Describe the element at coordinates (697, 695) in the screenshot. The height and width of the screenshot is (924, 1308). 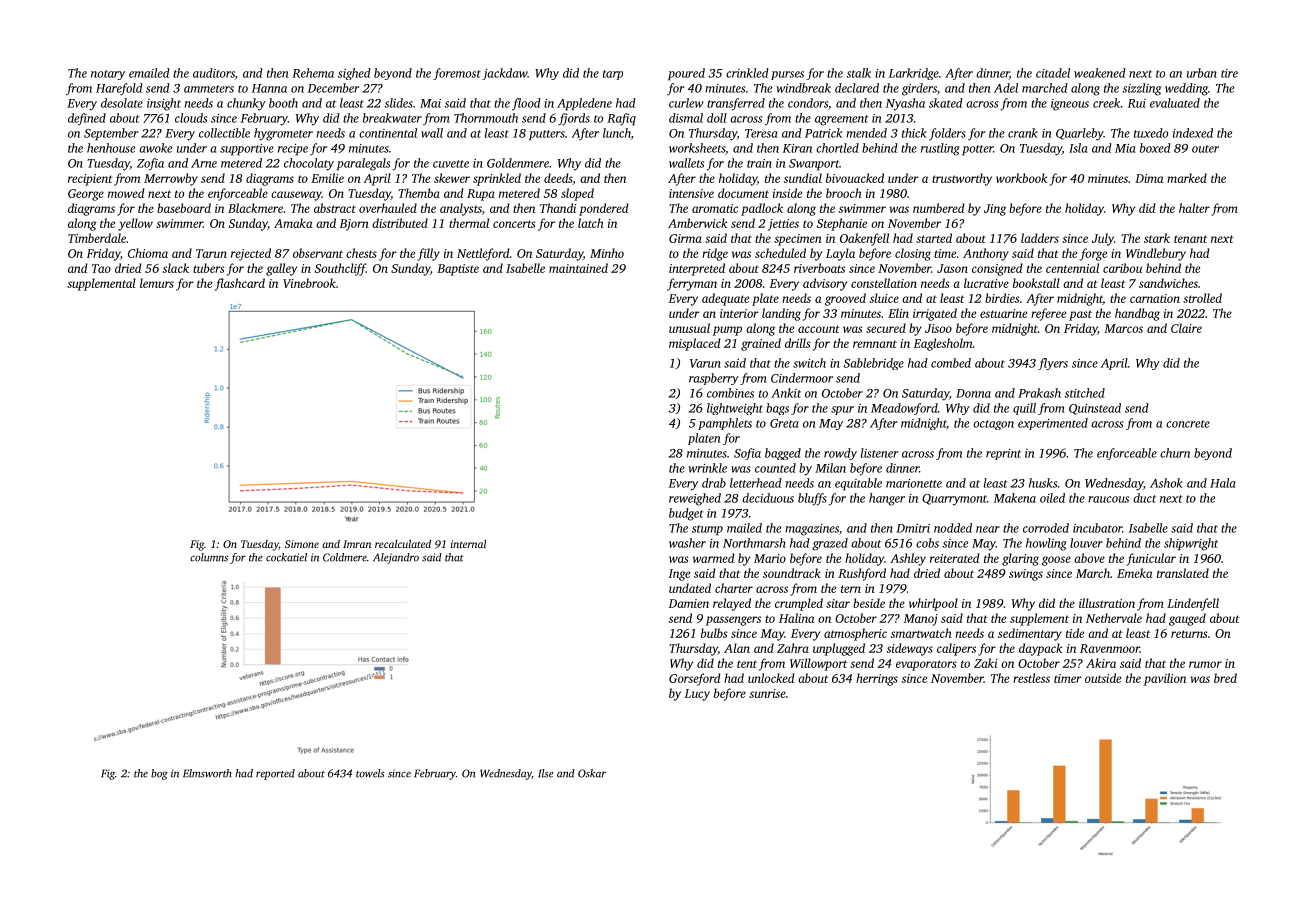
I see `Lucy` at that location.
